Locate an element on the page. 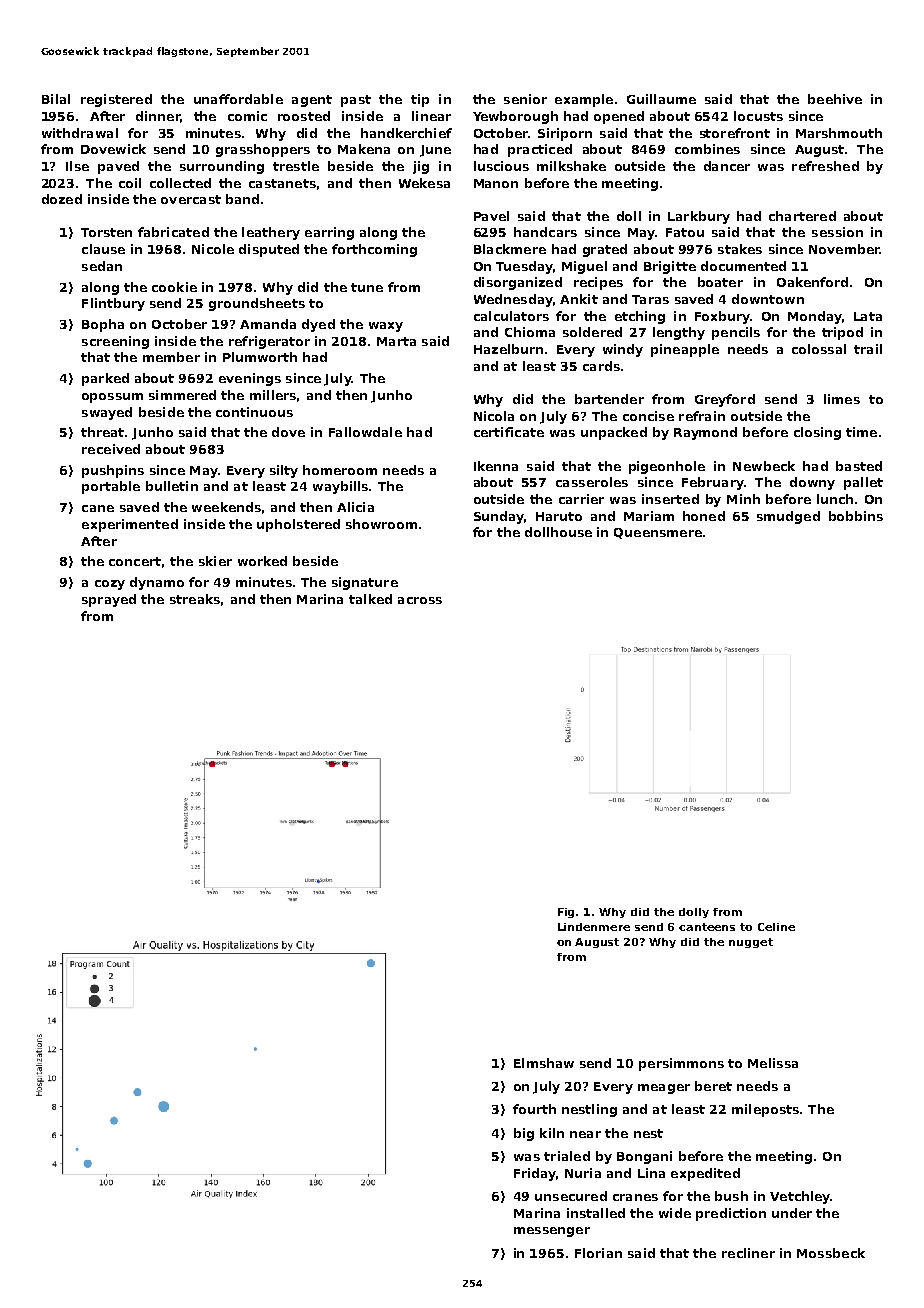 Image resolution: width=924 pixels, height=1308 pixels. fourth is located at coordinates (534, 1109).
